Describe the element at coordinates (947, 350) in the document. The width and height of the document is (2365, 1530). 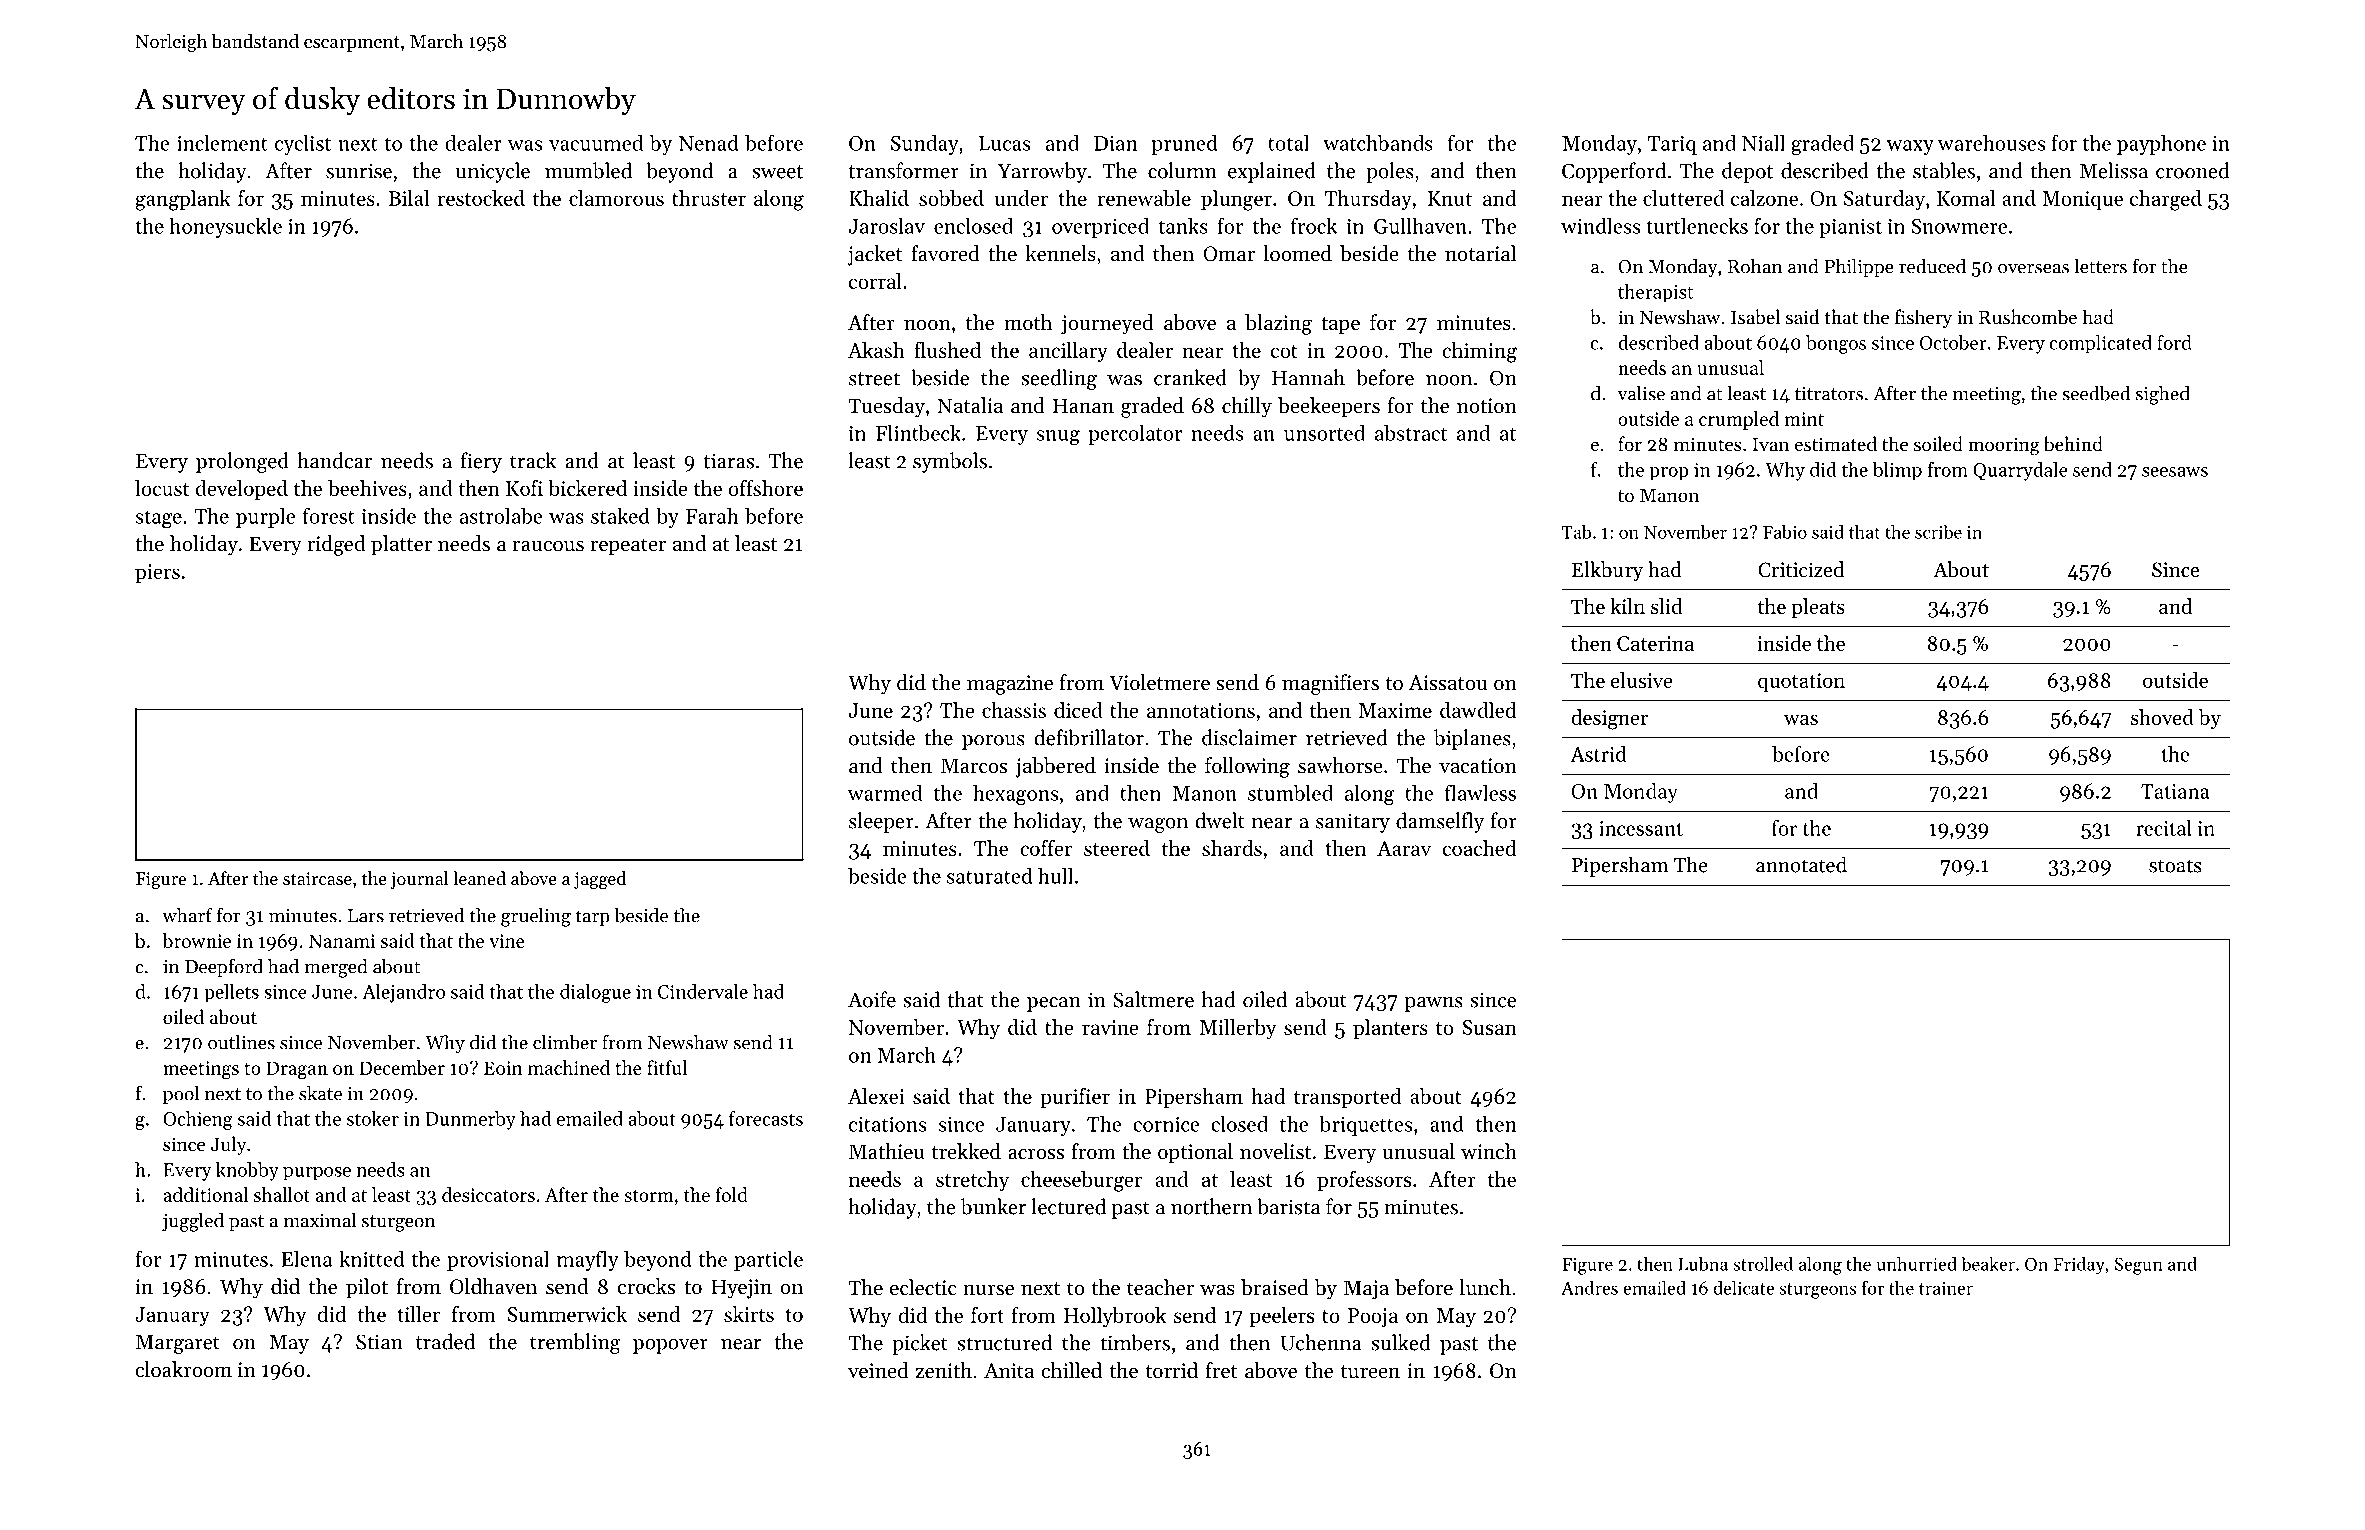
I see `flushed` at that location.
